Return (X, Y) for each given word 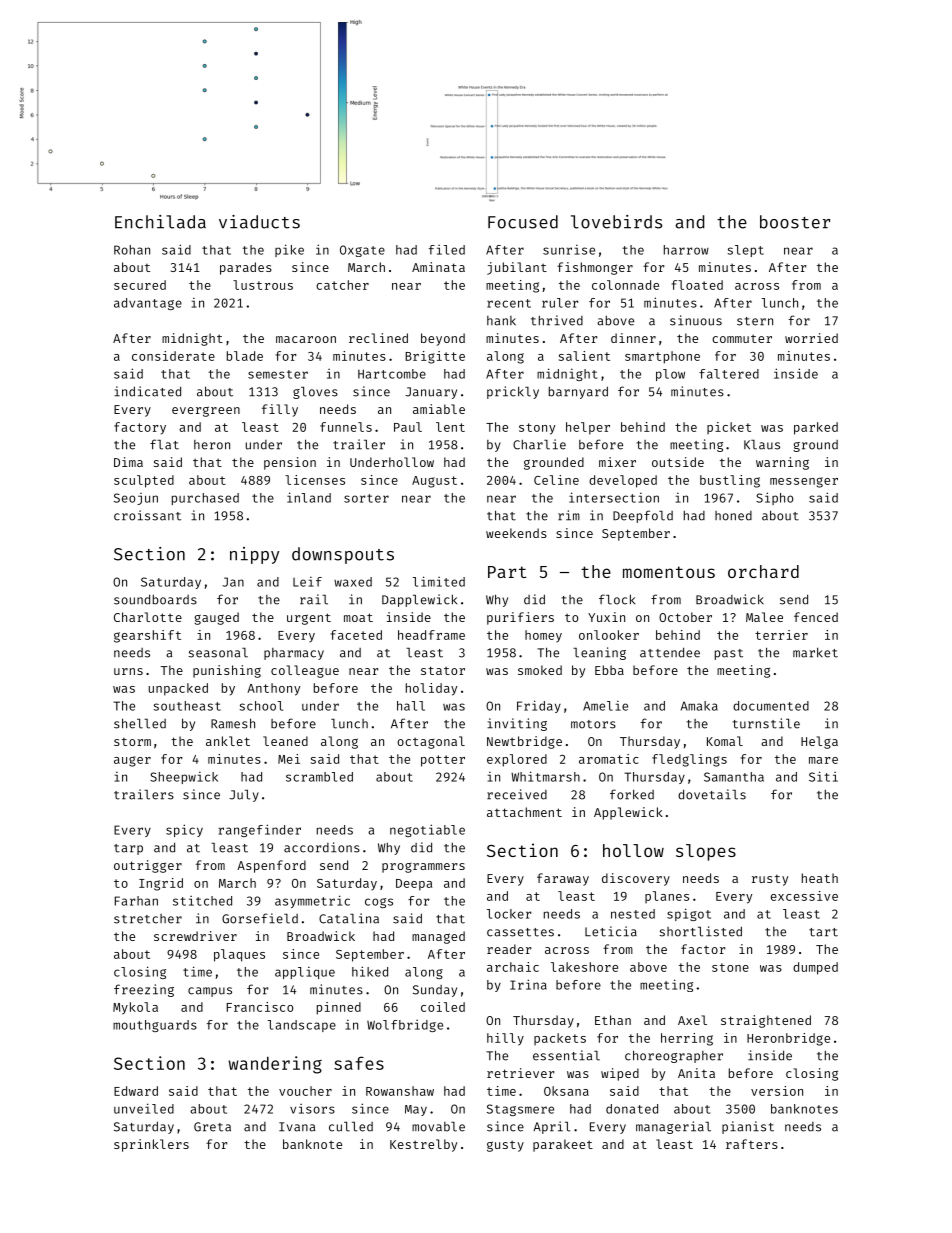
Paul (408, 427)
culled (351, 1127)
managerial (673, 1127)
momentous (669, 572)
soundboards (155, 599)
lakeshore (584, 967)
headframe (431, 635)
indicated (147, 391)
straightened (766, 1021)
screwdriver (195, 936)
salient (584, 356)
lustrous (263, 285)
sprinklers (151, 1145)
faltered (729, 374)
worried (811, 338)
